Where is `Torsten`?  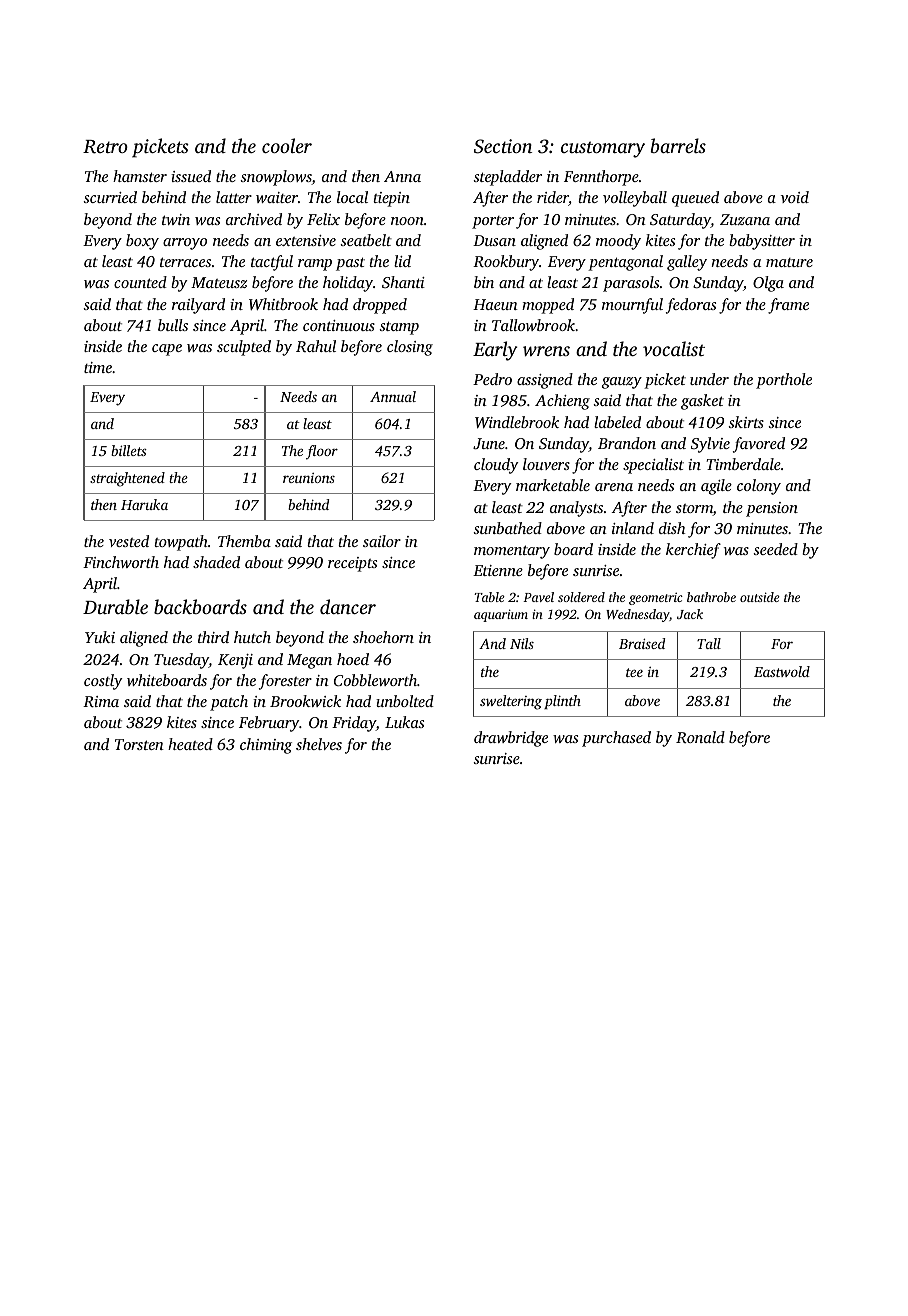
Torsten is located at coordinates (139, 744).
